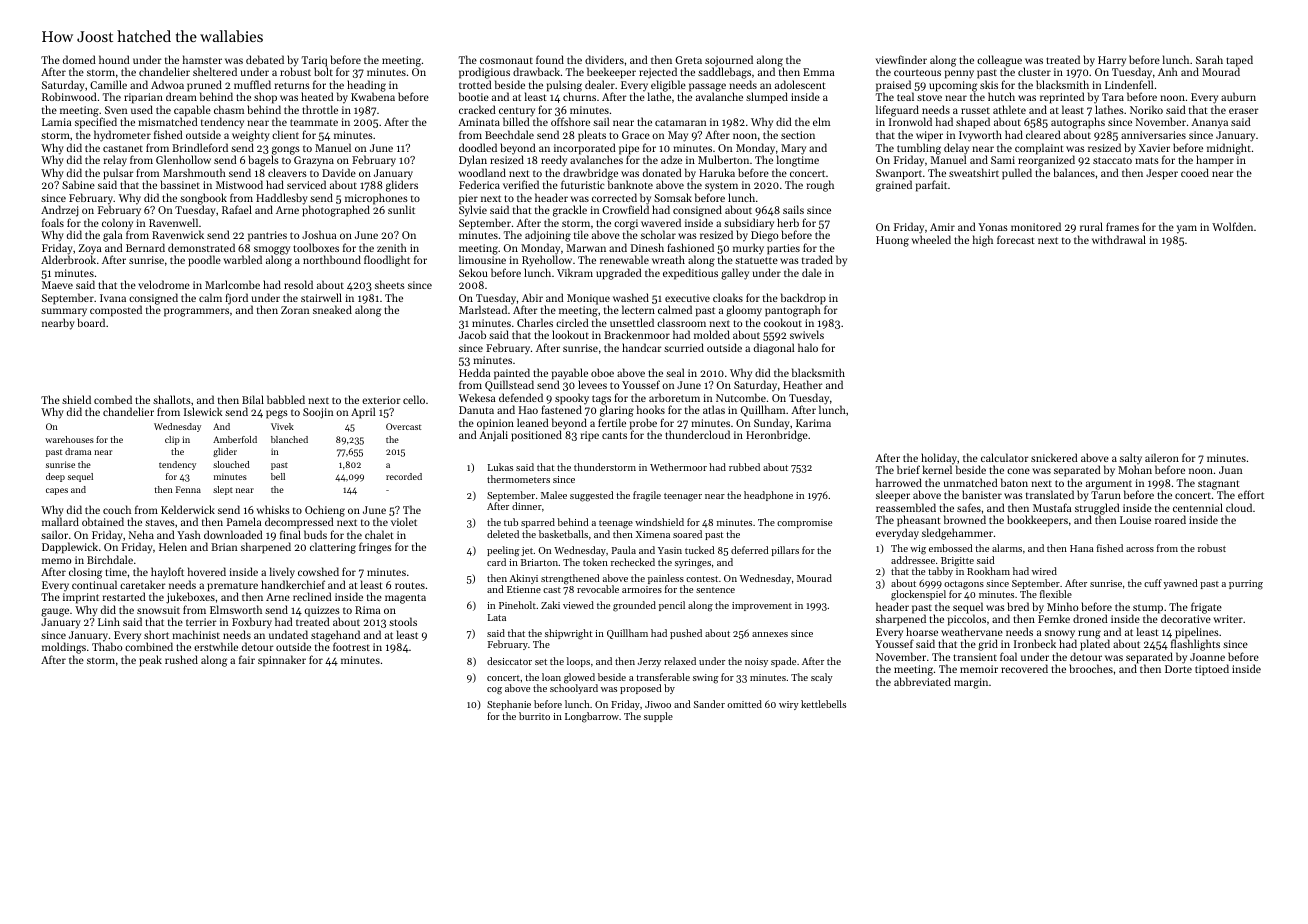  I want to click on peak, so click(150, 661).
